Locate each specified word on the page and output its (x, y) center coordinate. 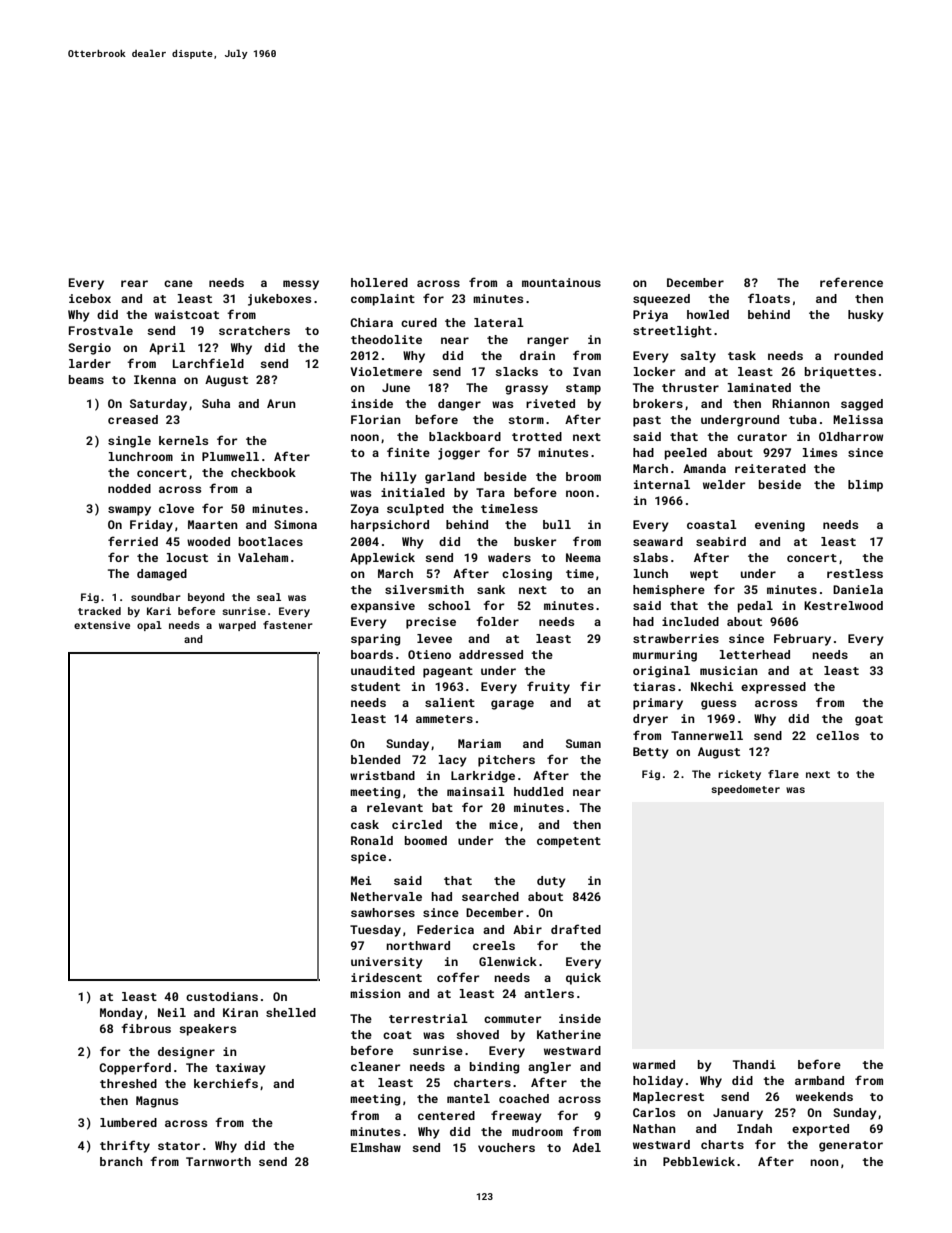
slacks (516, 371)
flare (783, 774)
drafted (576, 929)
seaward (658, 541)
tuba (803, 419)
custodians (222, 996)
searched (490, 896)
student (375, 686)
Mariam (479, 743)
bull (557, 524)
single (129, 442)
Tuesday (375, 931)
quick (583, 979)
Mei (361, 880)
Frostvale (101, 330)
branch (121, 1161)
